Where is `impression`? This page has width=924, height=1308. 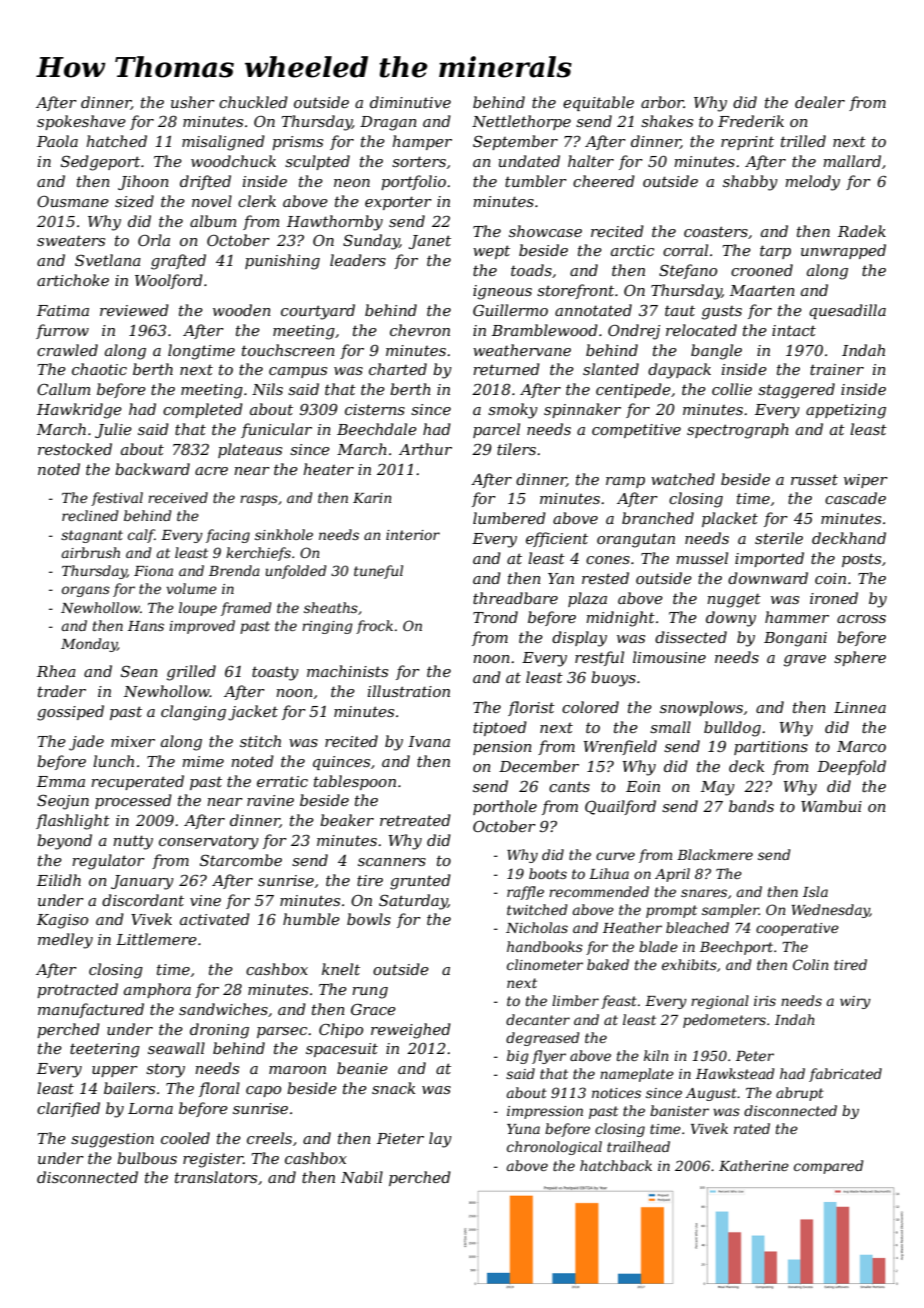 impression is located at coordinates (545, 1112).
